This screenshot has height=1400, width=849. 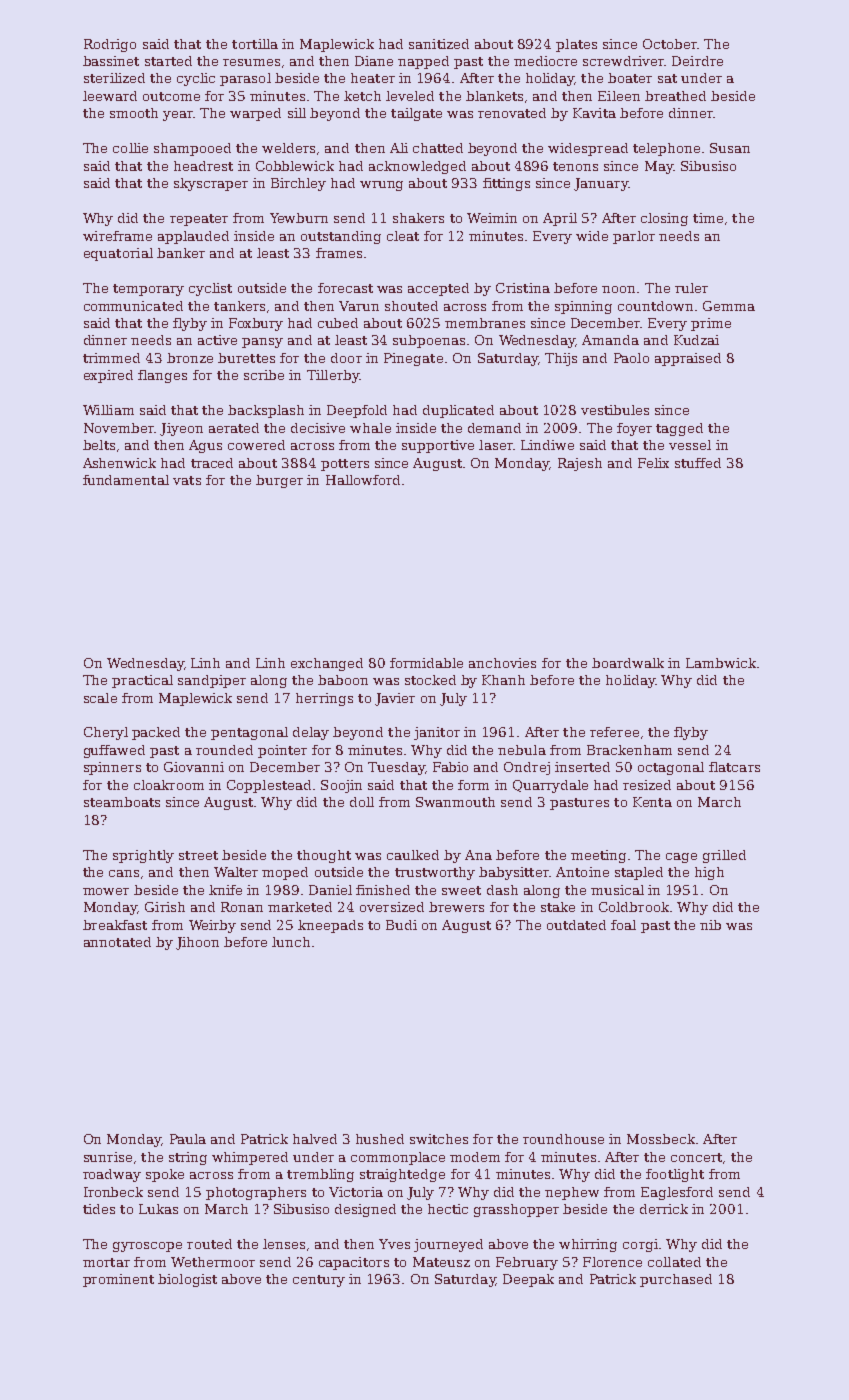 What do you see at coordinates (110, 45) in the screenshot?
I see `Rodrigo` at bounding box center [110, 45].
